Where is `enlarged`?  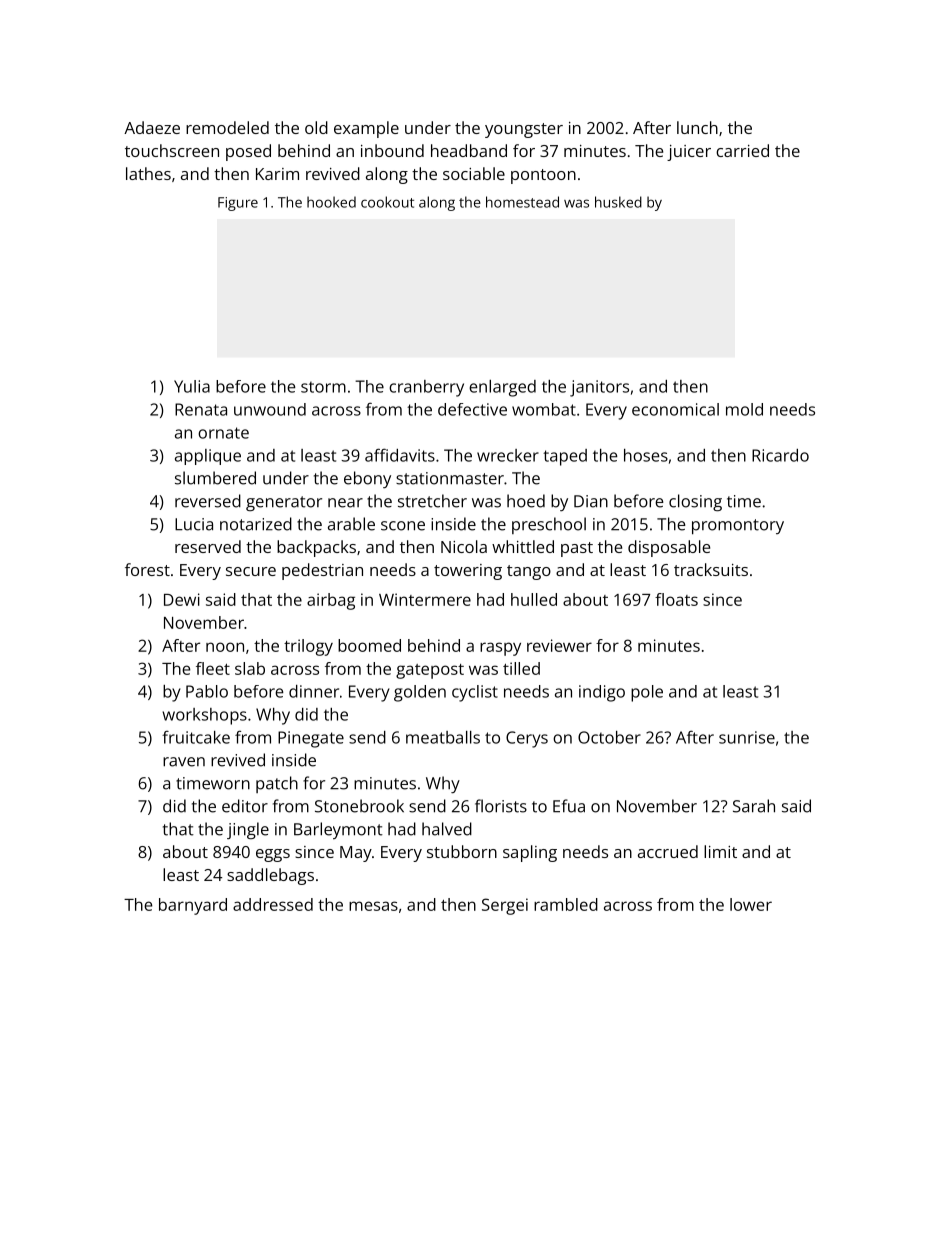 enlarged is located at coordinates (502, 388).
